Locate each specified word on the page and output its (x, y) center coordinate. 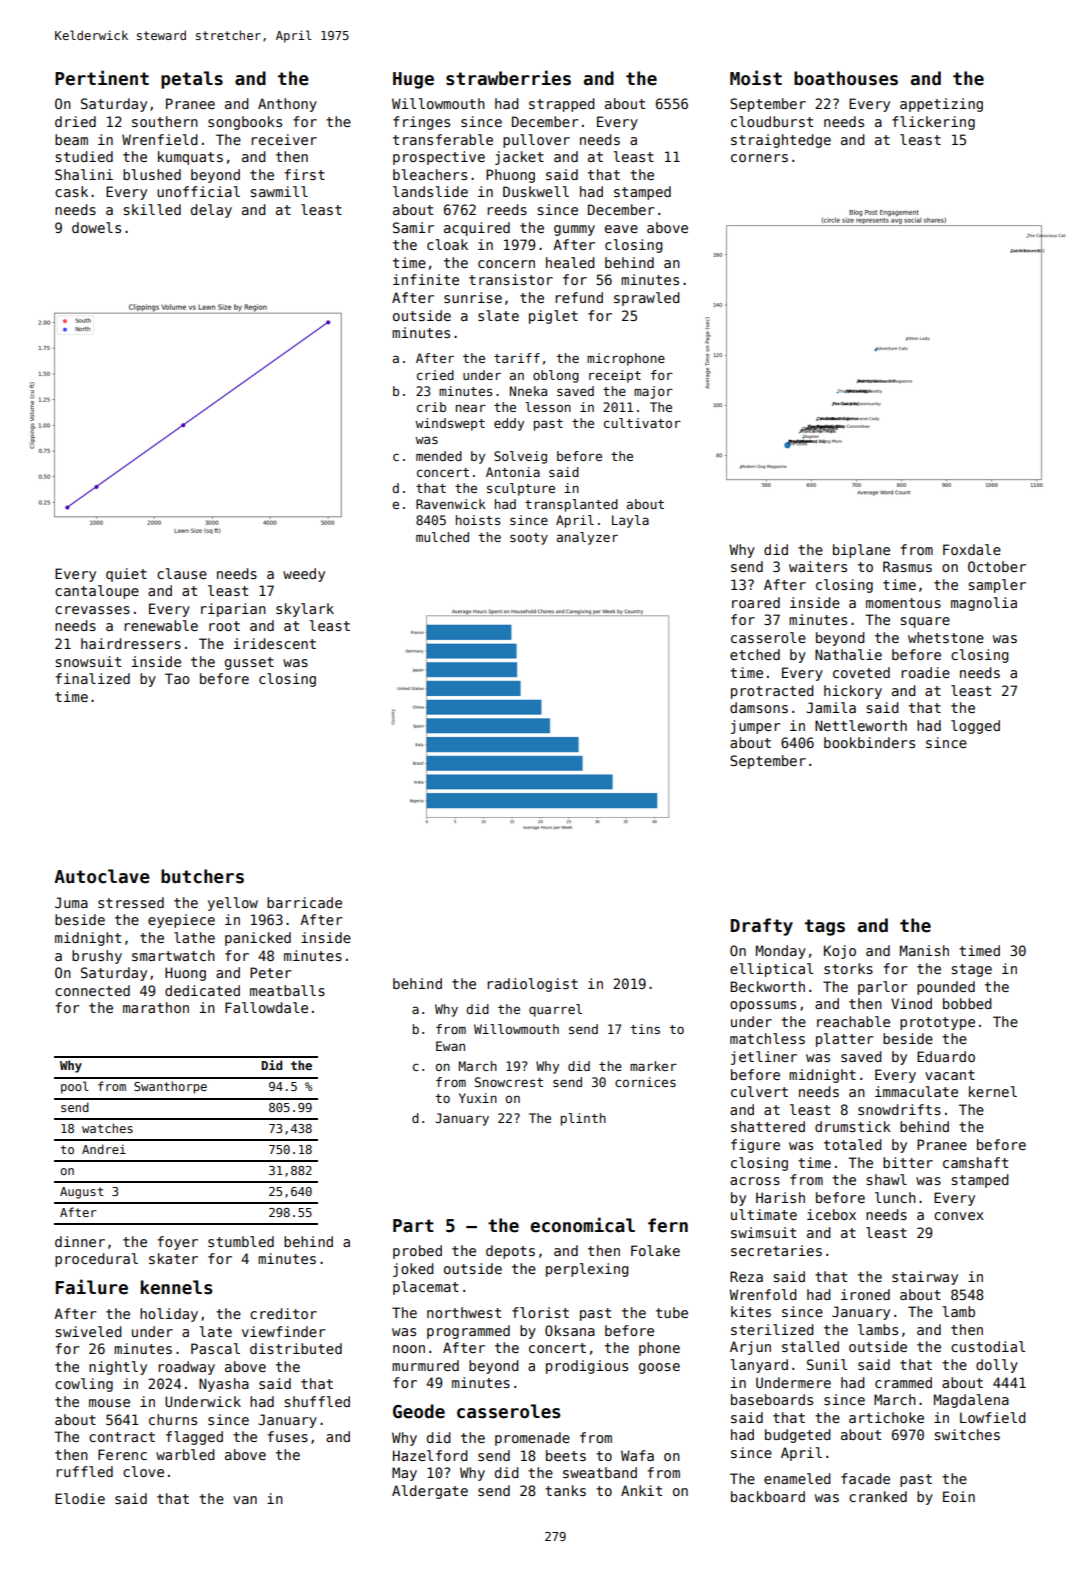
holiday (169, 1315)
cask (71, 191)
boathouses (846, 78)
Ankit (641, 1490)
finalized (92, 678)
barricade (304, 902)
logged (975, 727)
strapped (562, 105)
